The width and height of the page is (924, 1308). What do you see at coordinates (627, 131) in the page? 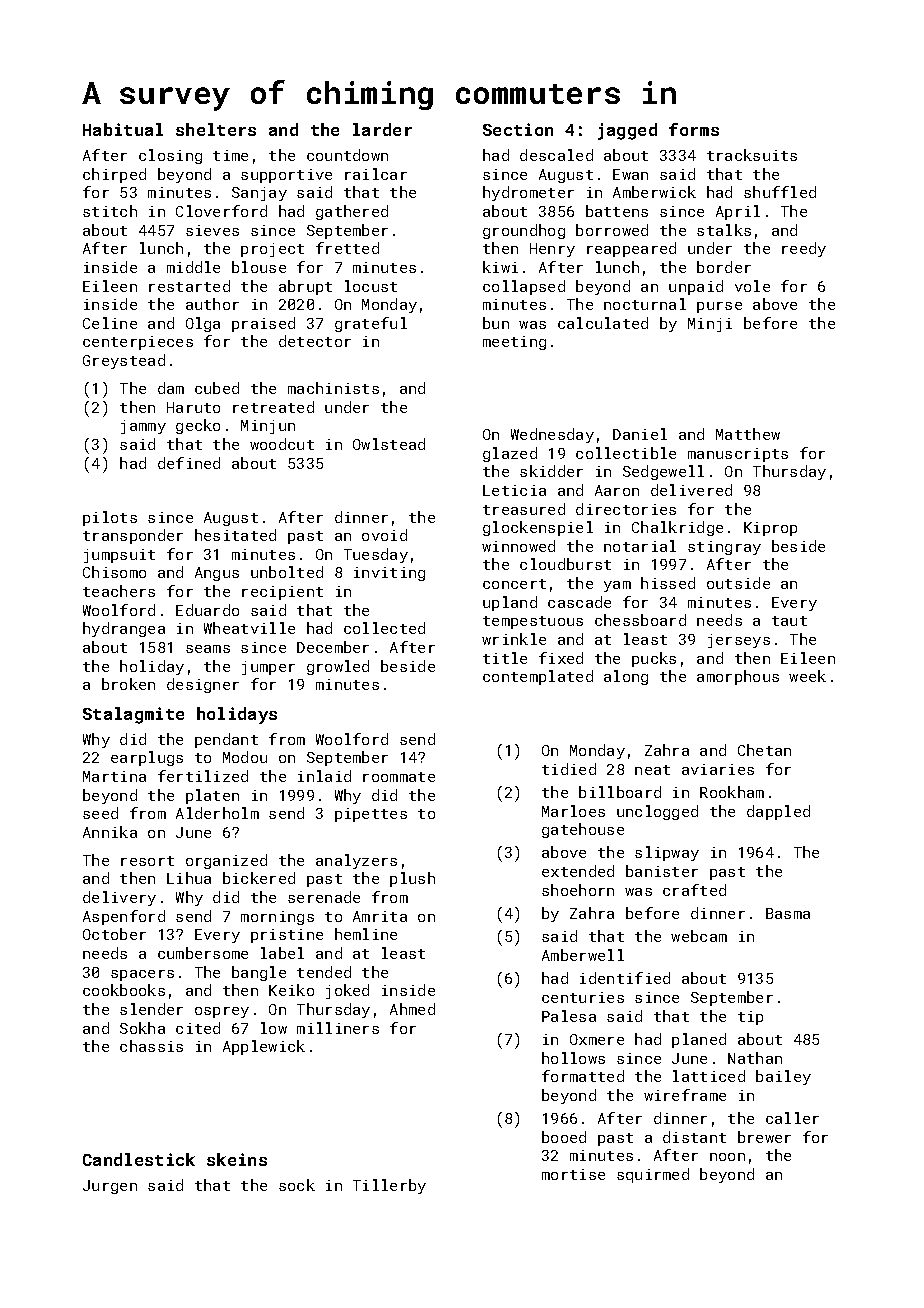
I see `jagged` at bounding box center [627, 131].
